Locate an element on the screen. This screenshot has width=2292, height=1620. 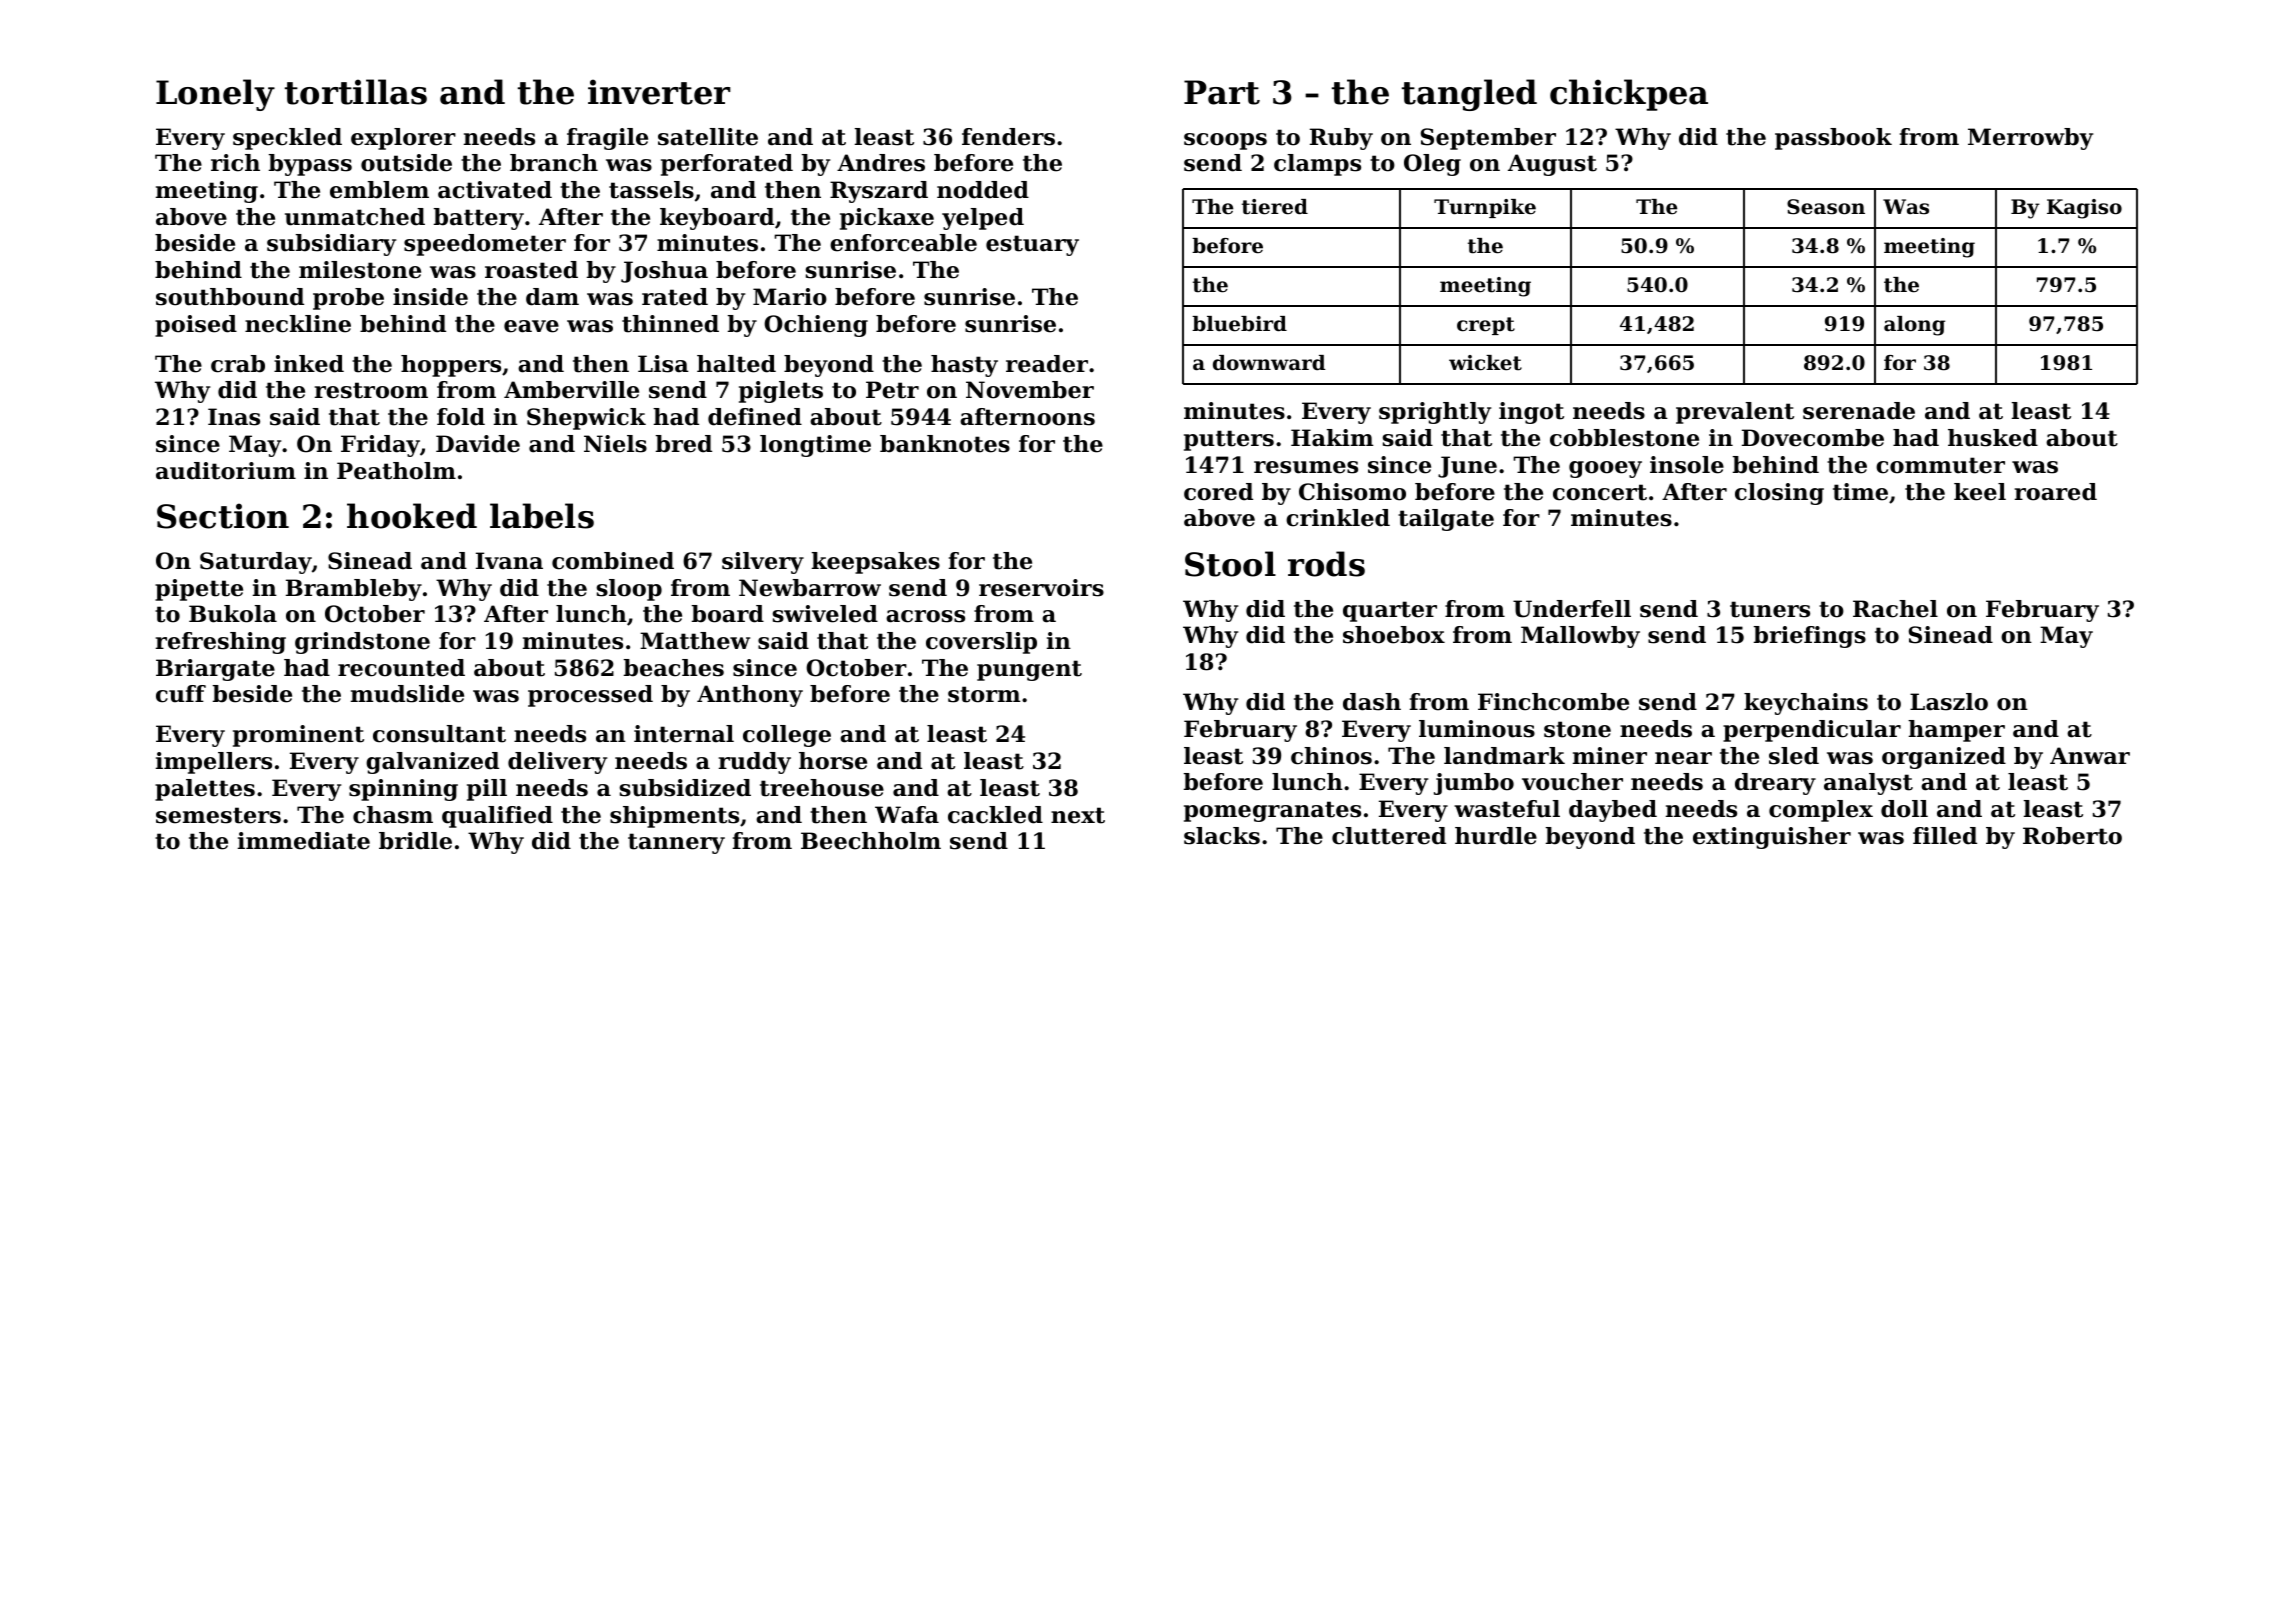
chickpea is located at coordinates (1629, 95).
